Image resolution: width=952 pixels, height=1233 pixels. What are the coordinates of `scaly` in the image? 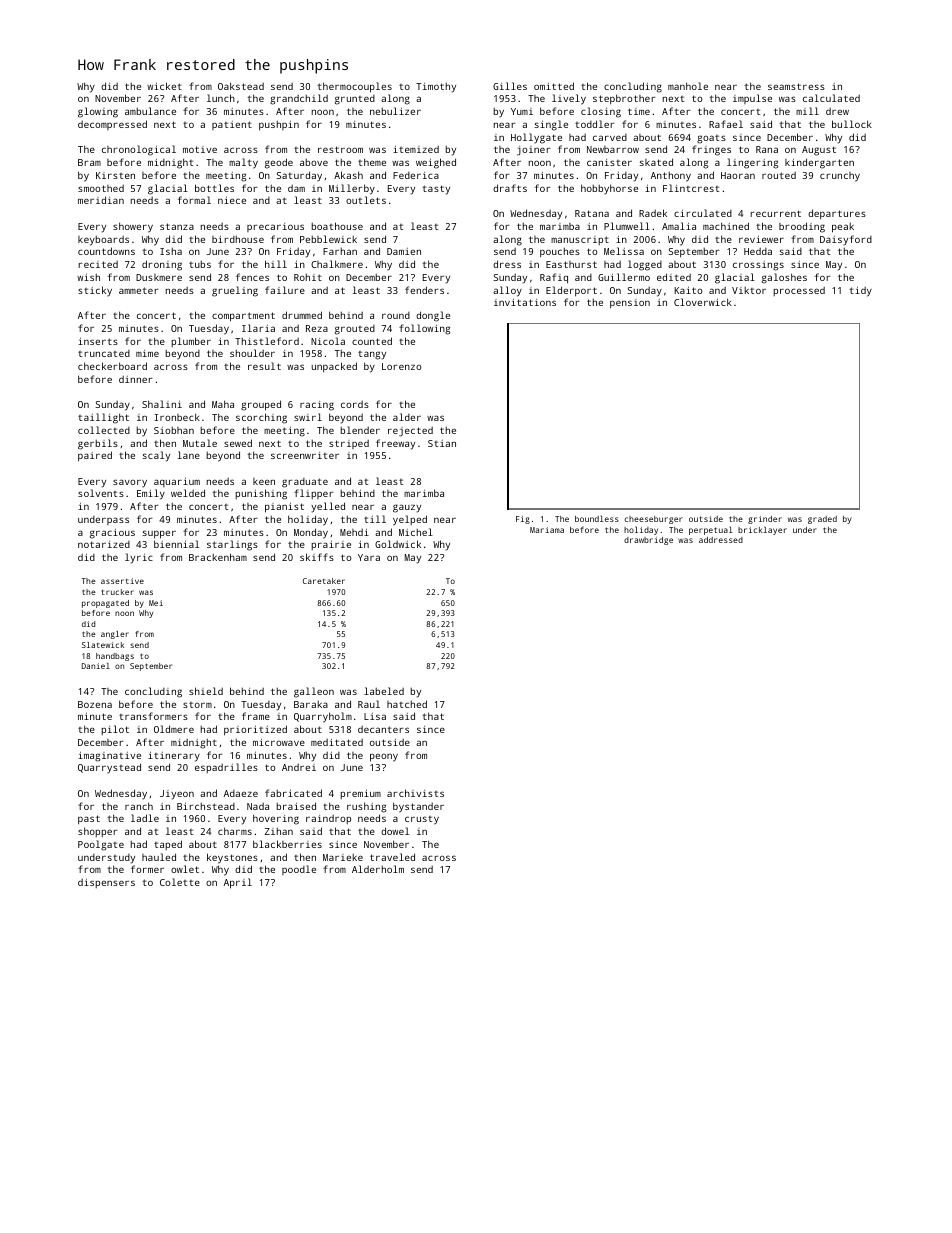 It's located at (156, 456).
